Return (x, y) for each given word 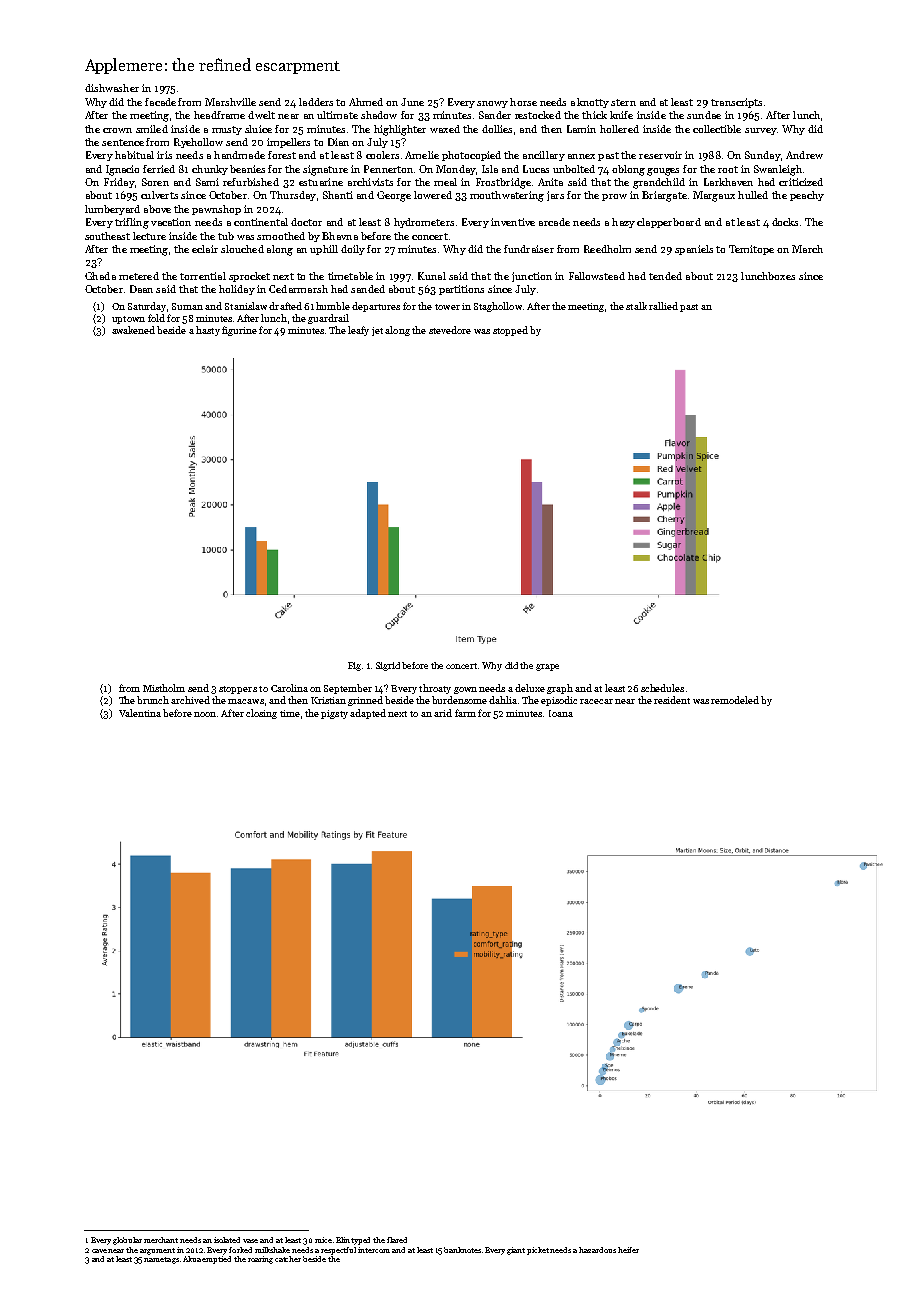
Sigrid (388, 666)
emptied (217, 1260)
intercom (374, 1250)
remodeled (735, 700)
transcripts (736, 103)
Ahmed (366, 102)
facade (160, 102)
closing (261, 714)
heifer (628, 1250)
